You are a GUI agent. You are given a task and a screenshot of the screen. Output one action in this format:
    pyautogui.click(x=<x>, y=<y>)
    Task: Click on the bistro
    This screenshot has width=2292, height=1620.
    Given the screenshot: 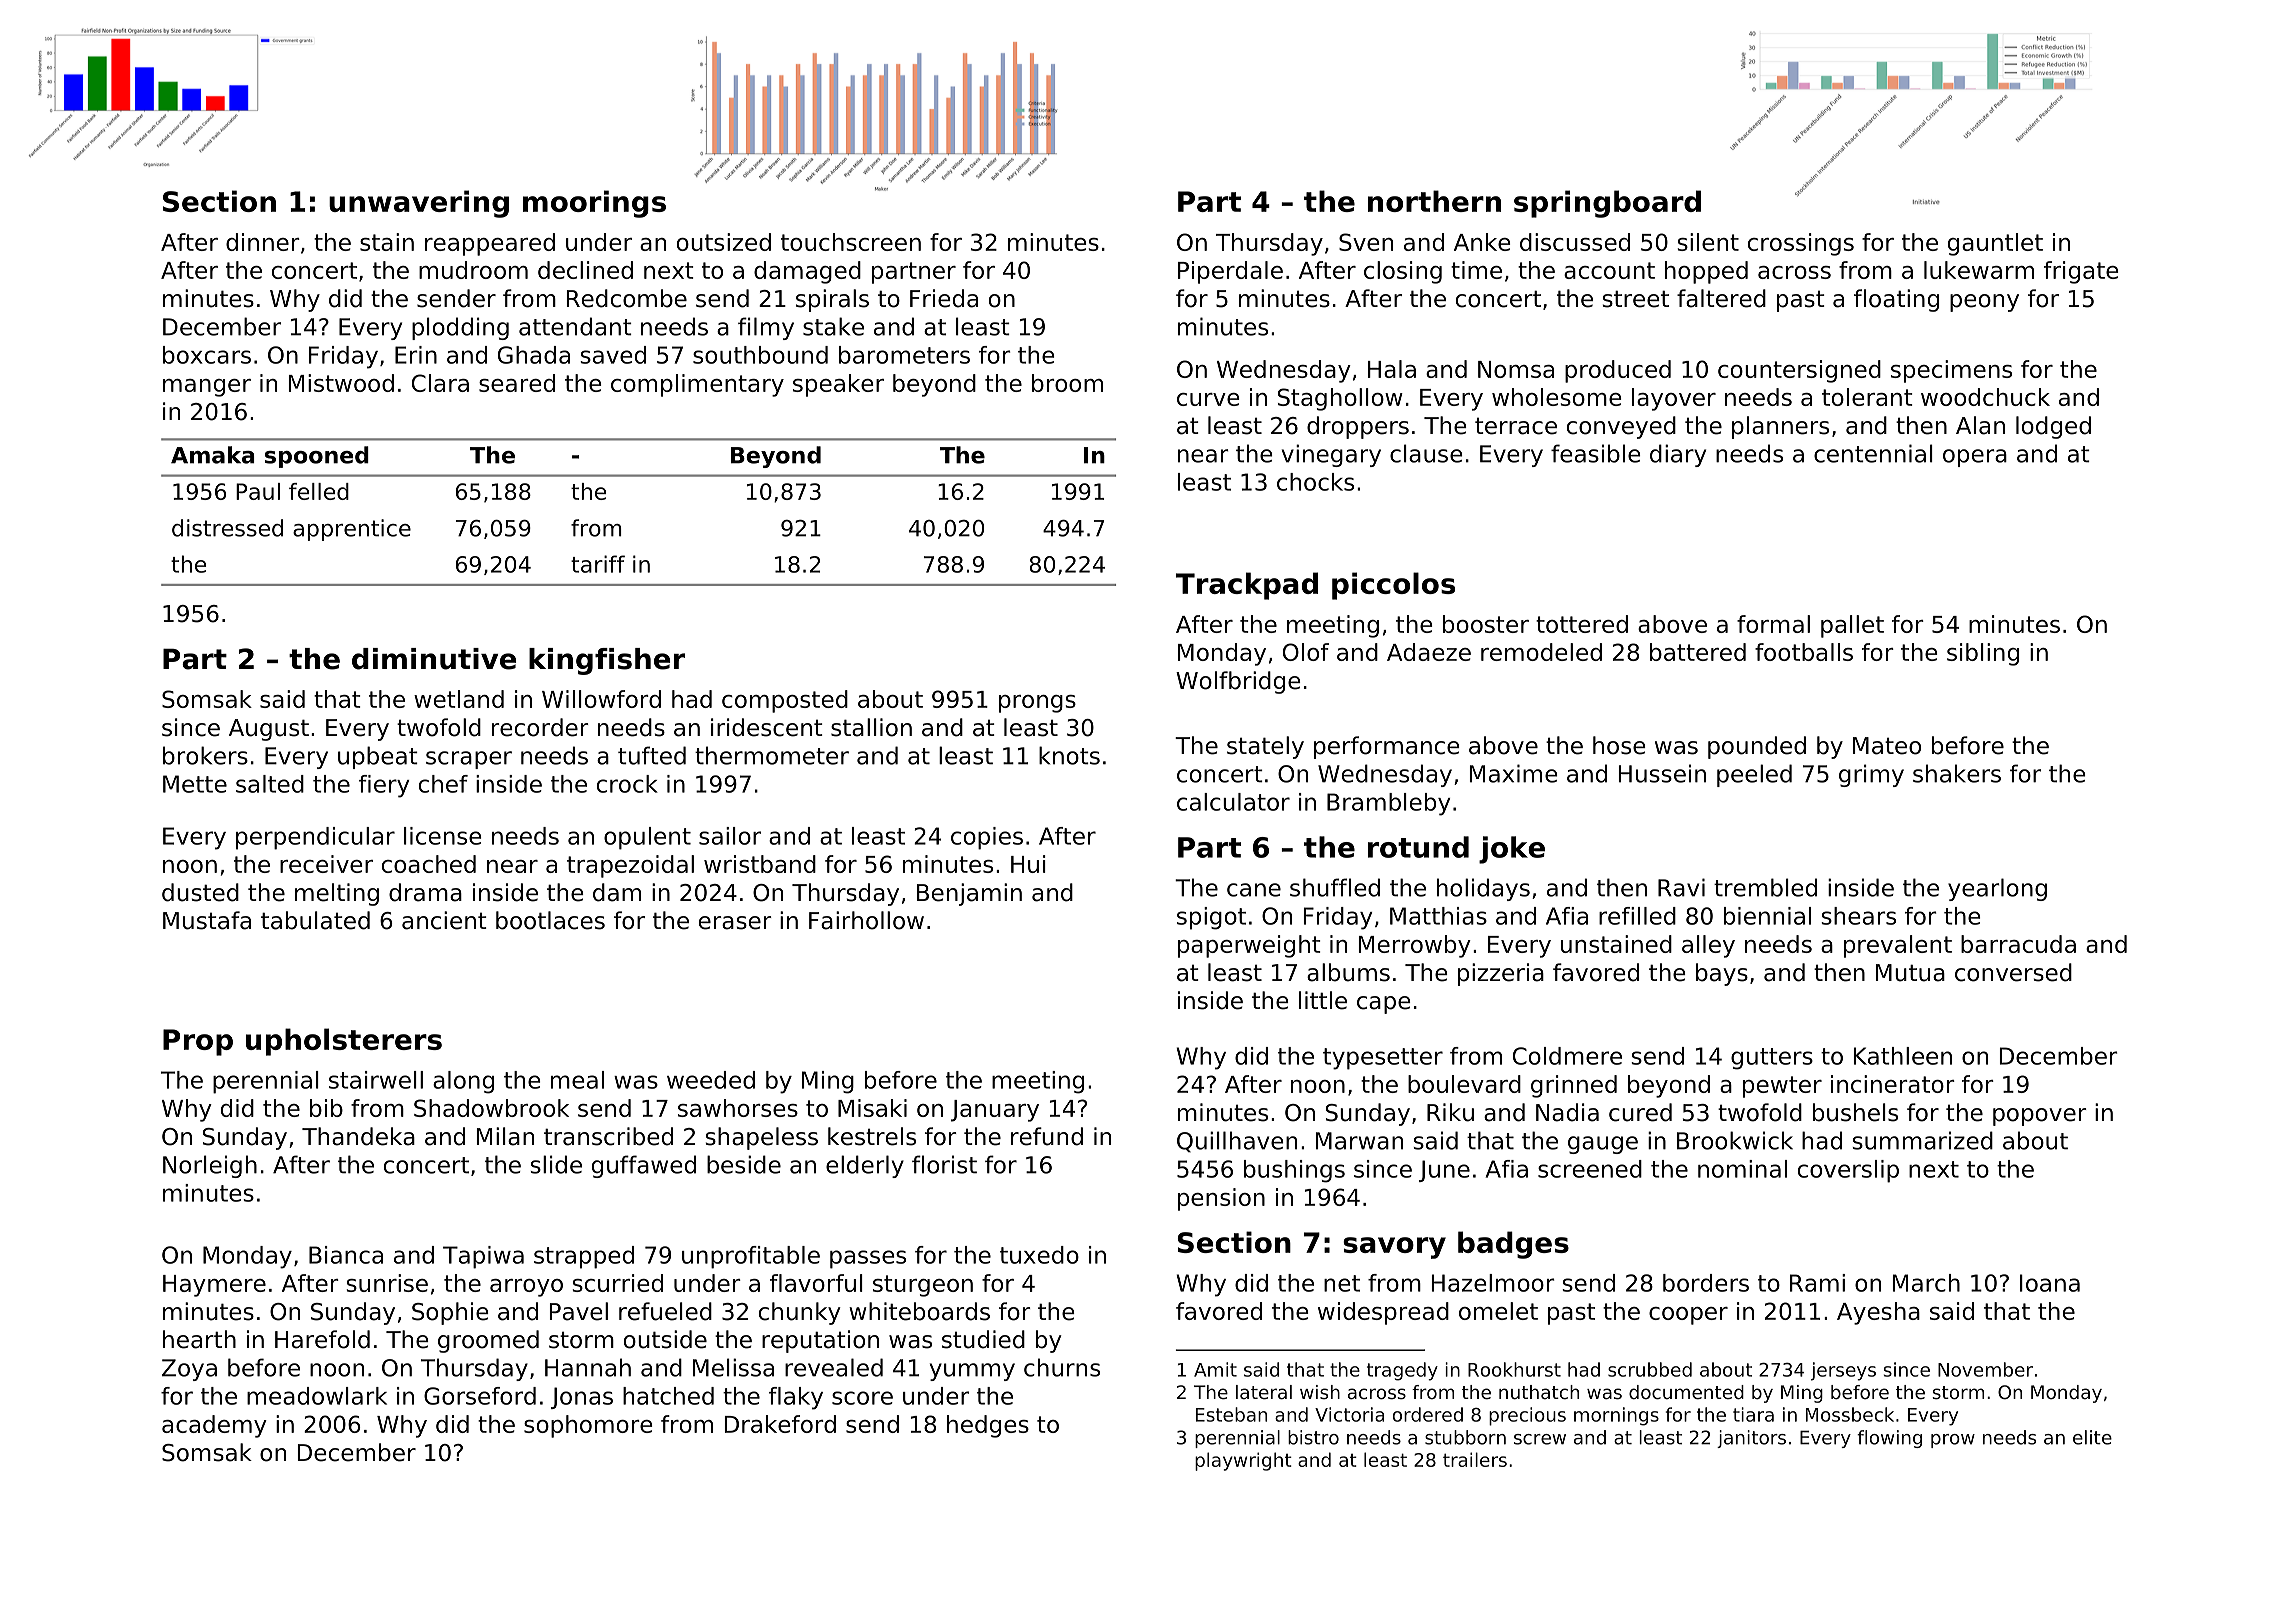 What is the action you would take?
    pyautogui.click(x=1313, y=1437)
